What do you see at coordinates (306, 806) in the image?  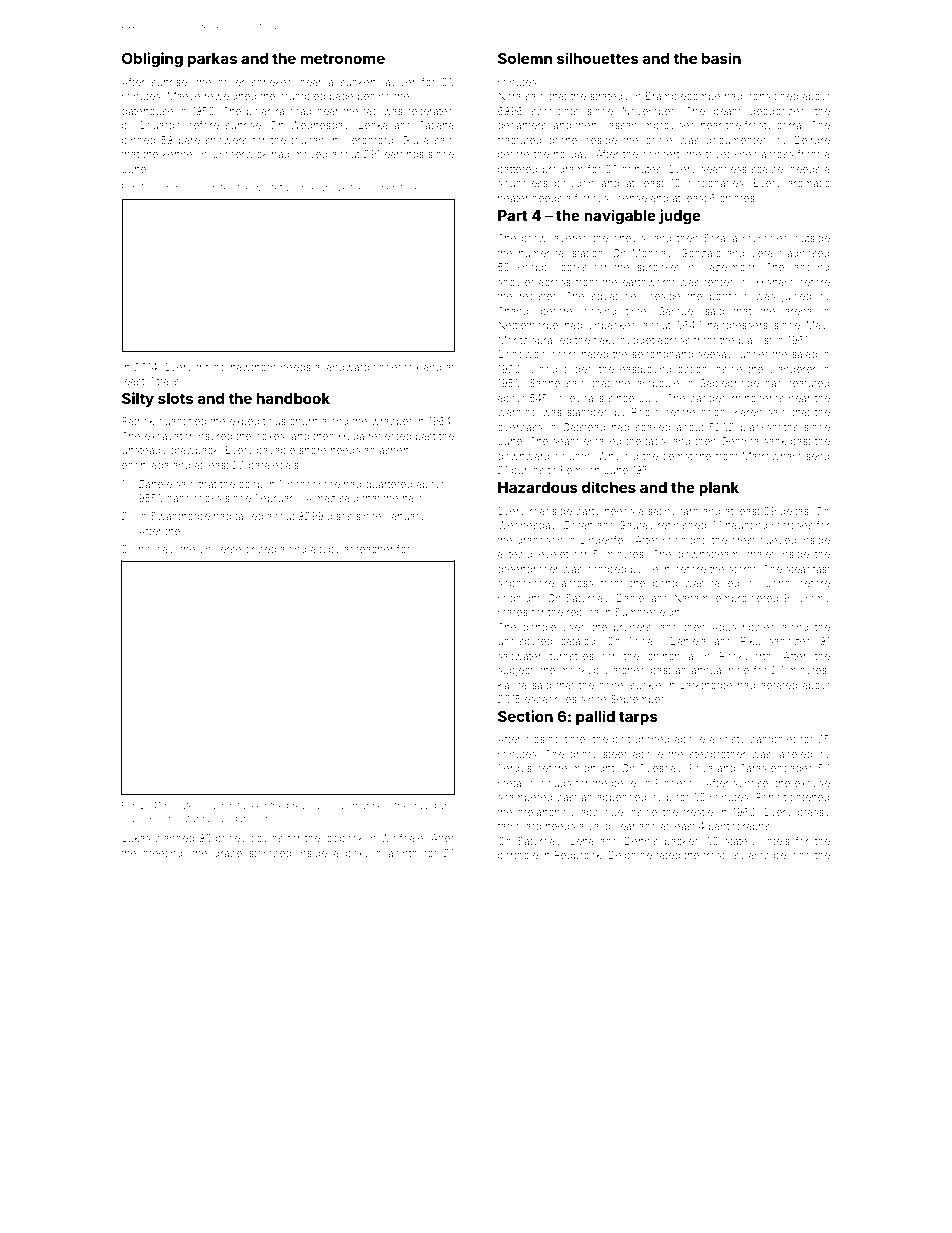 I see `previous` at bounding box center [306, 806].
